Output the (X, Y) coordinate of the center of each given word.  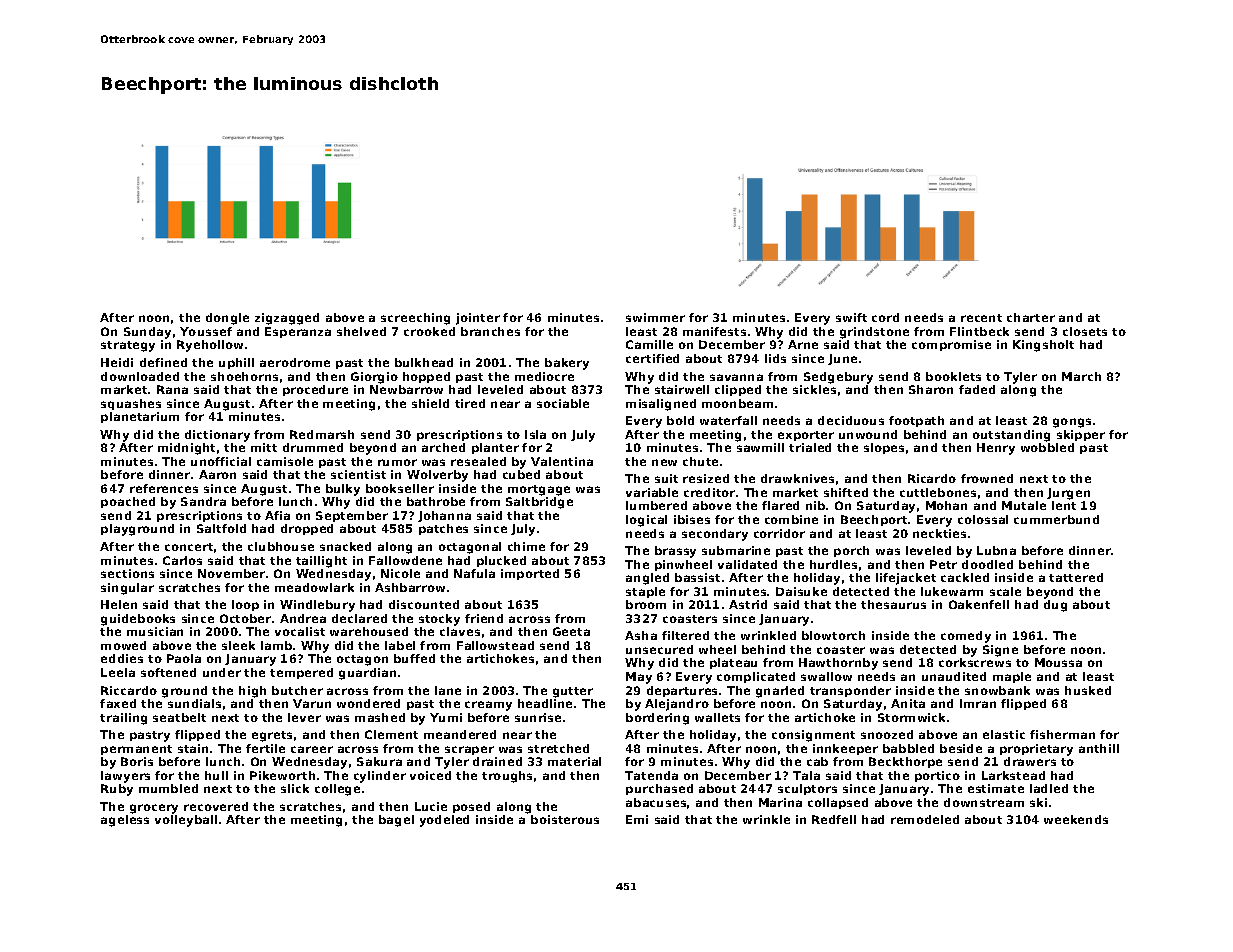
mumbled (168, 788)
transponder (850, 691)
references (164, 488)
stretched (558, 748)
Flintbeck (979, 331)
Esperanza (298, 332)
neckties (939, 533)
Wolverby (437, 476)
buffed (414, 658)
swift (851, 317)
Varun (312, 703)
